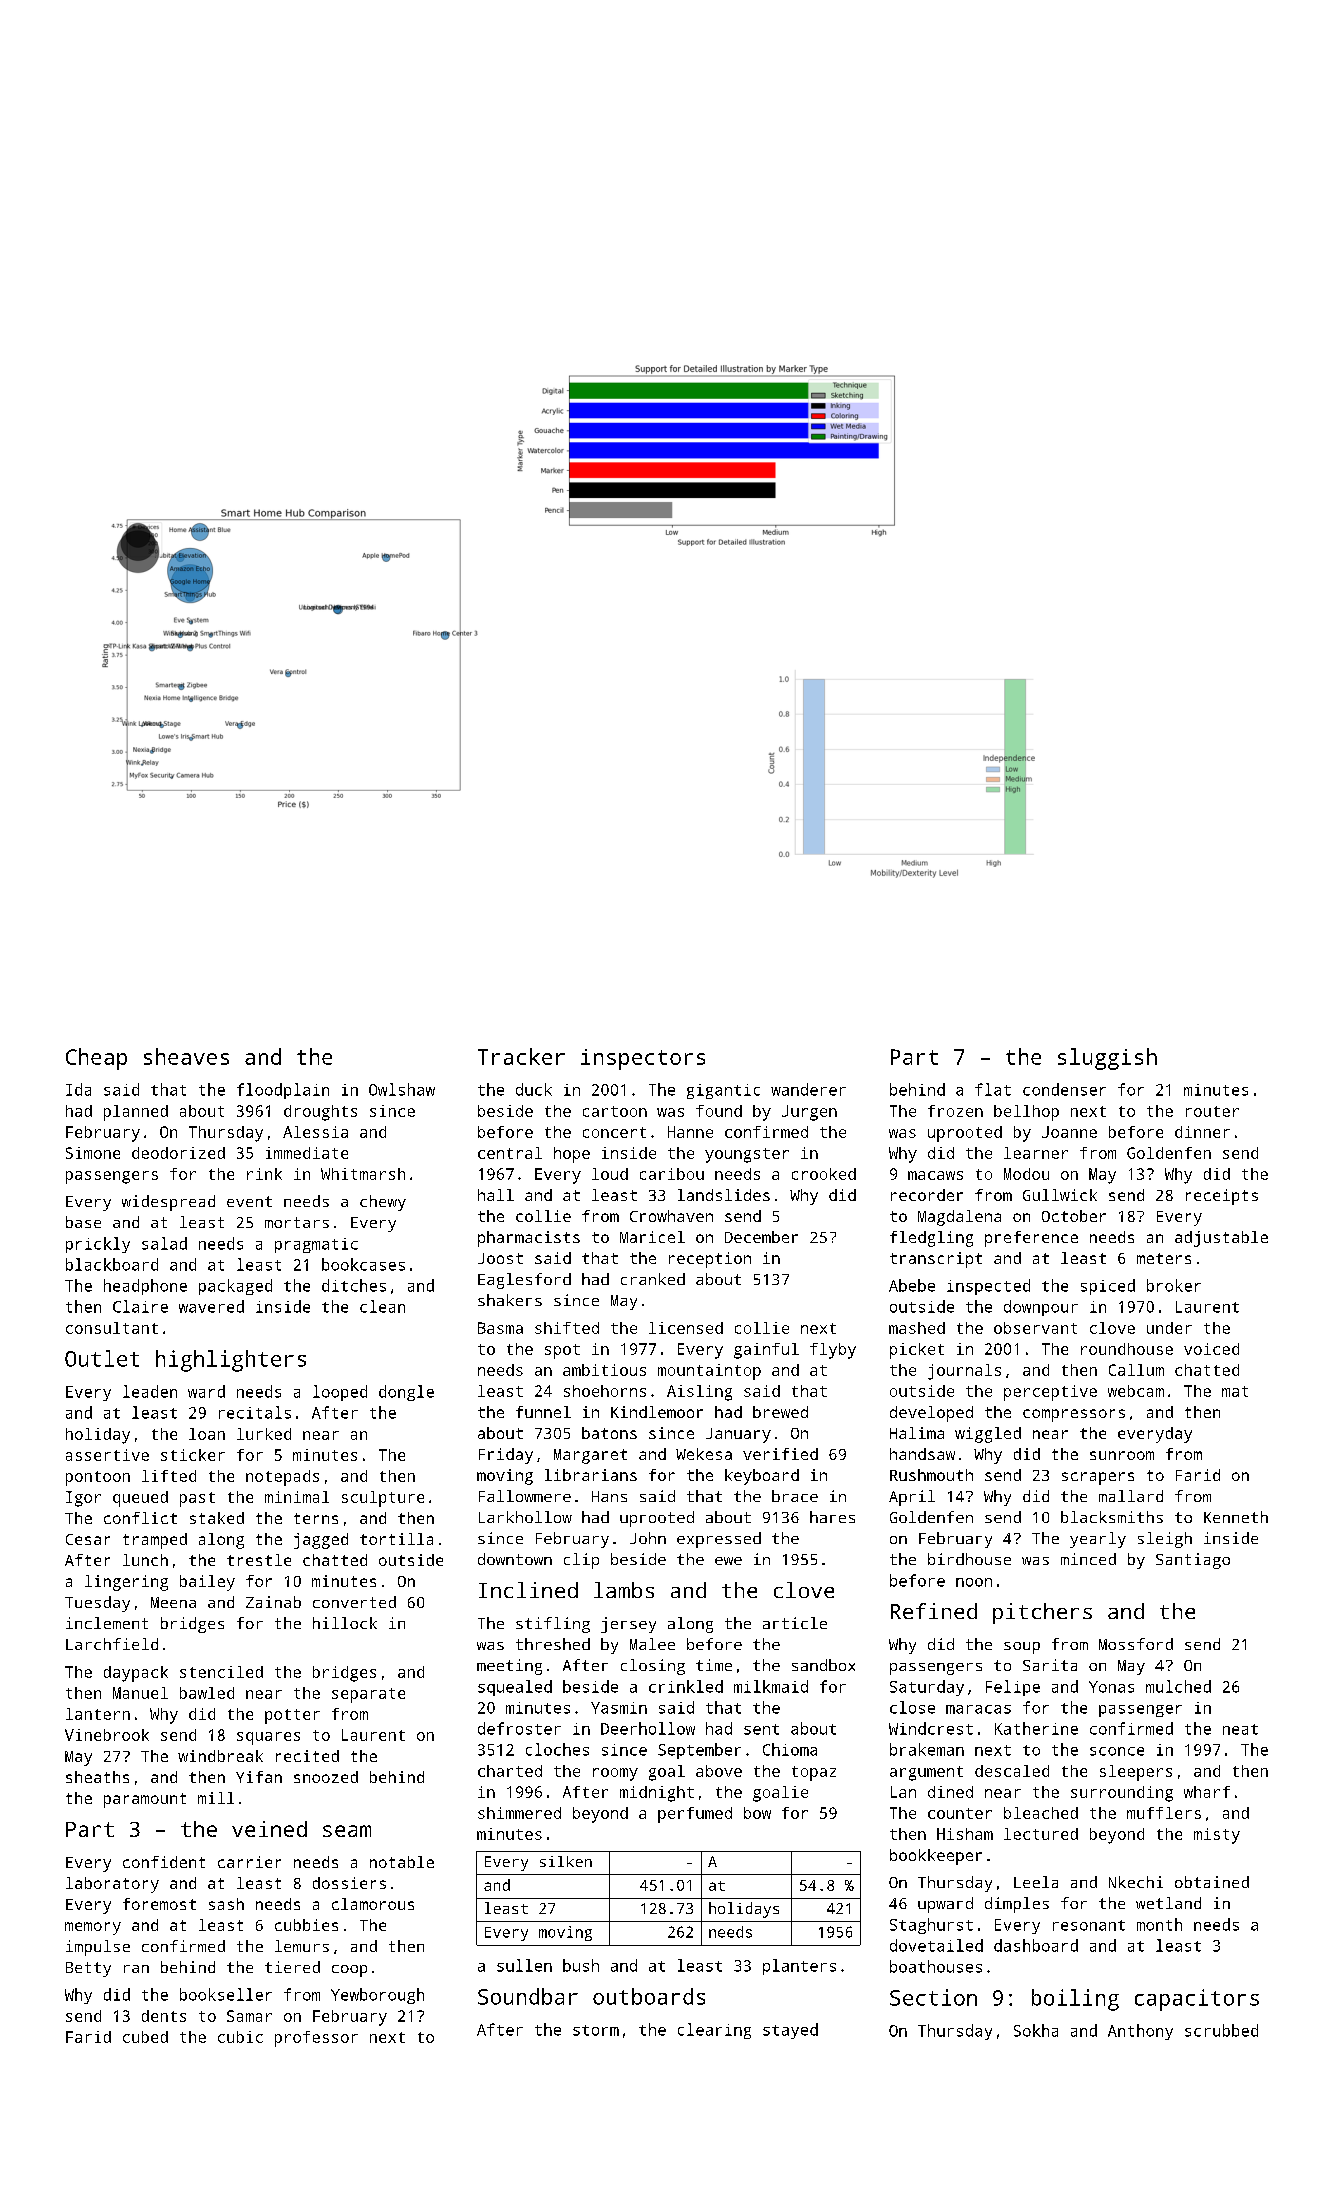 The image size is (1337, 2202). I want to click on squares, so click(268, 1738).
